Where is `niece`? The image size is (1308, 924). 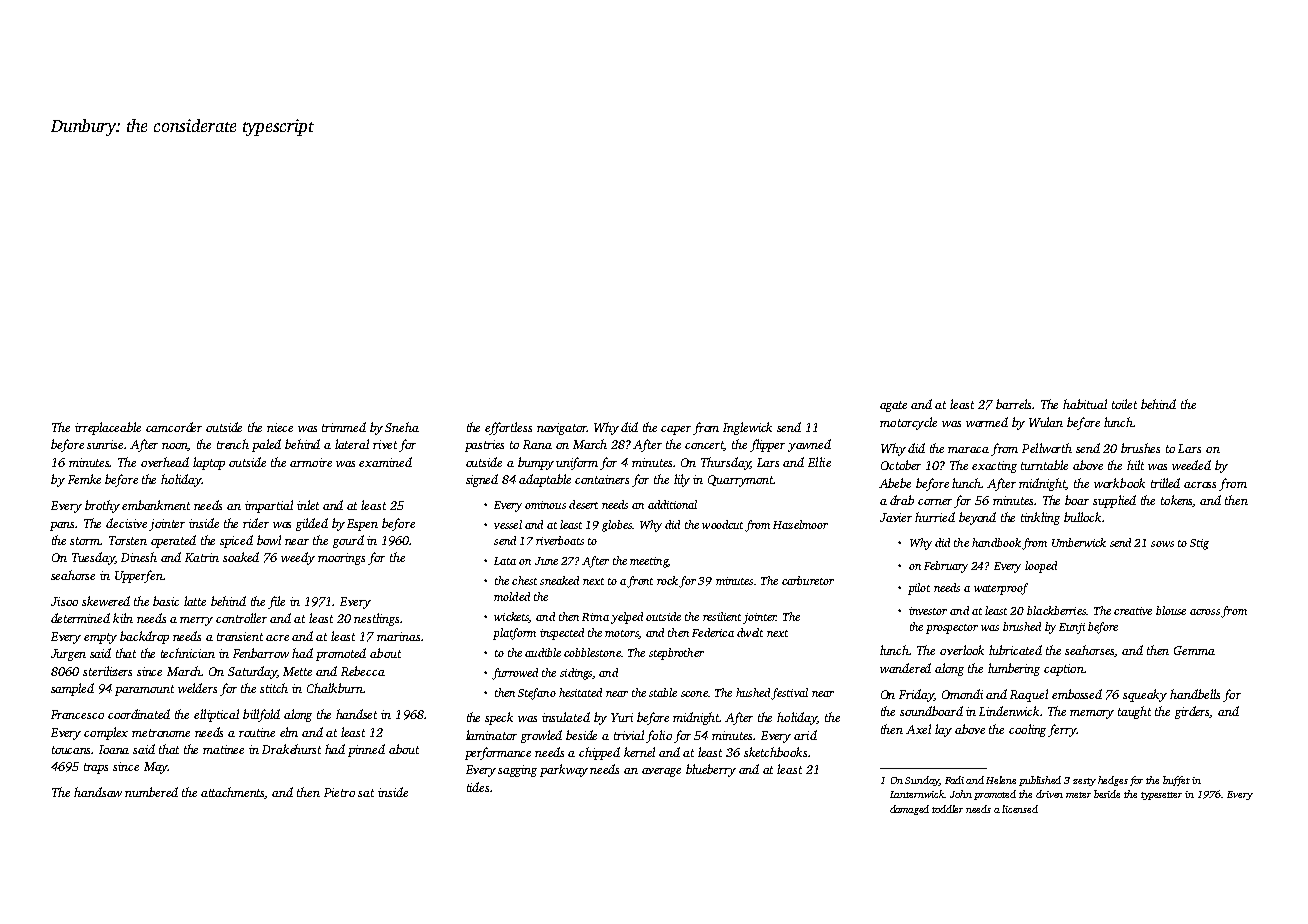
niece is located at coordinates (280, 427).
